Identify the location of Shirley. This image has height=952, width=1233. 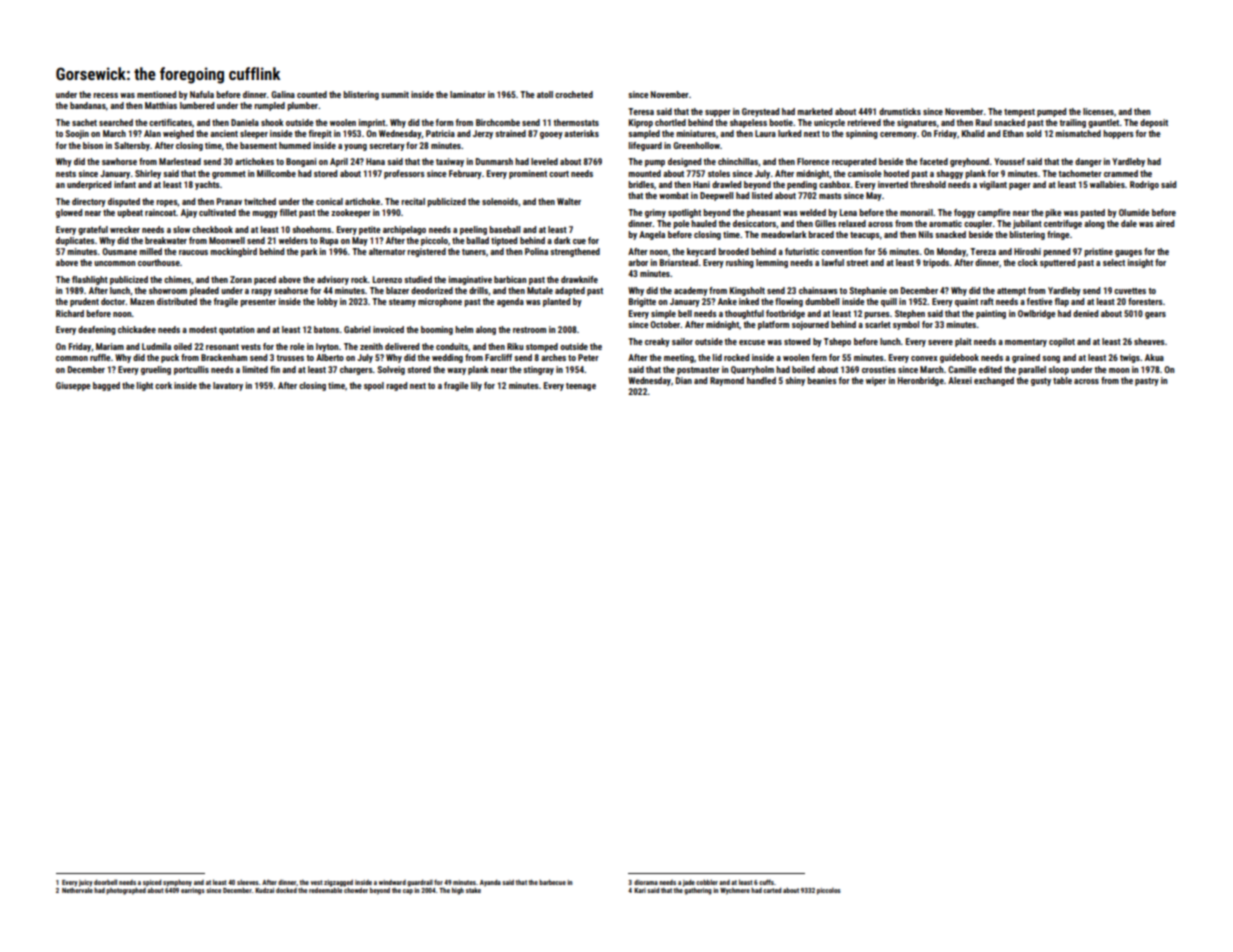
(148, 174).
